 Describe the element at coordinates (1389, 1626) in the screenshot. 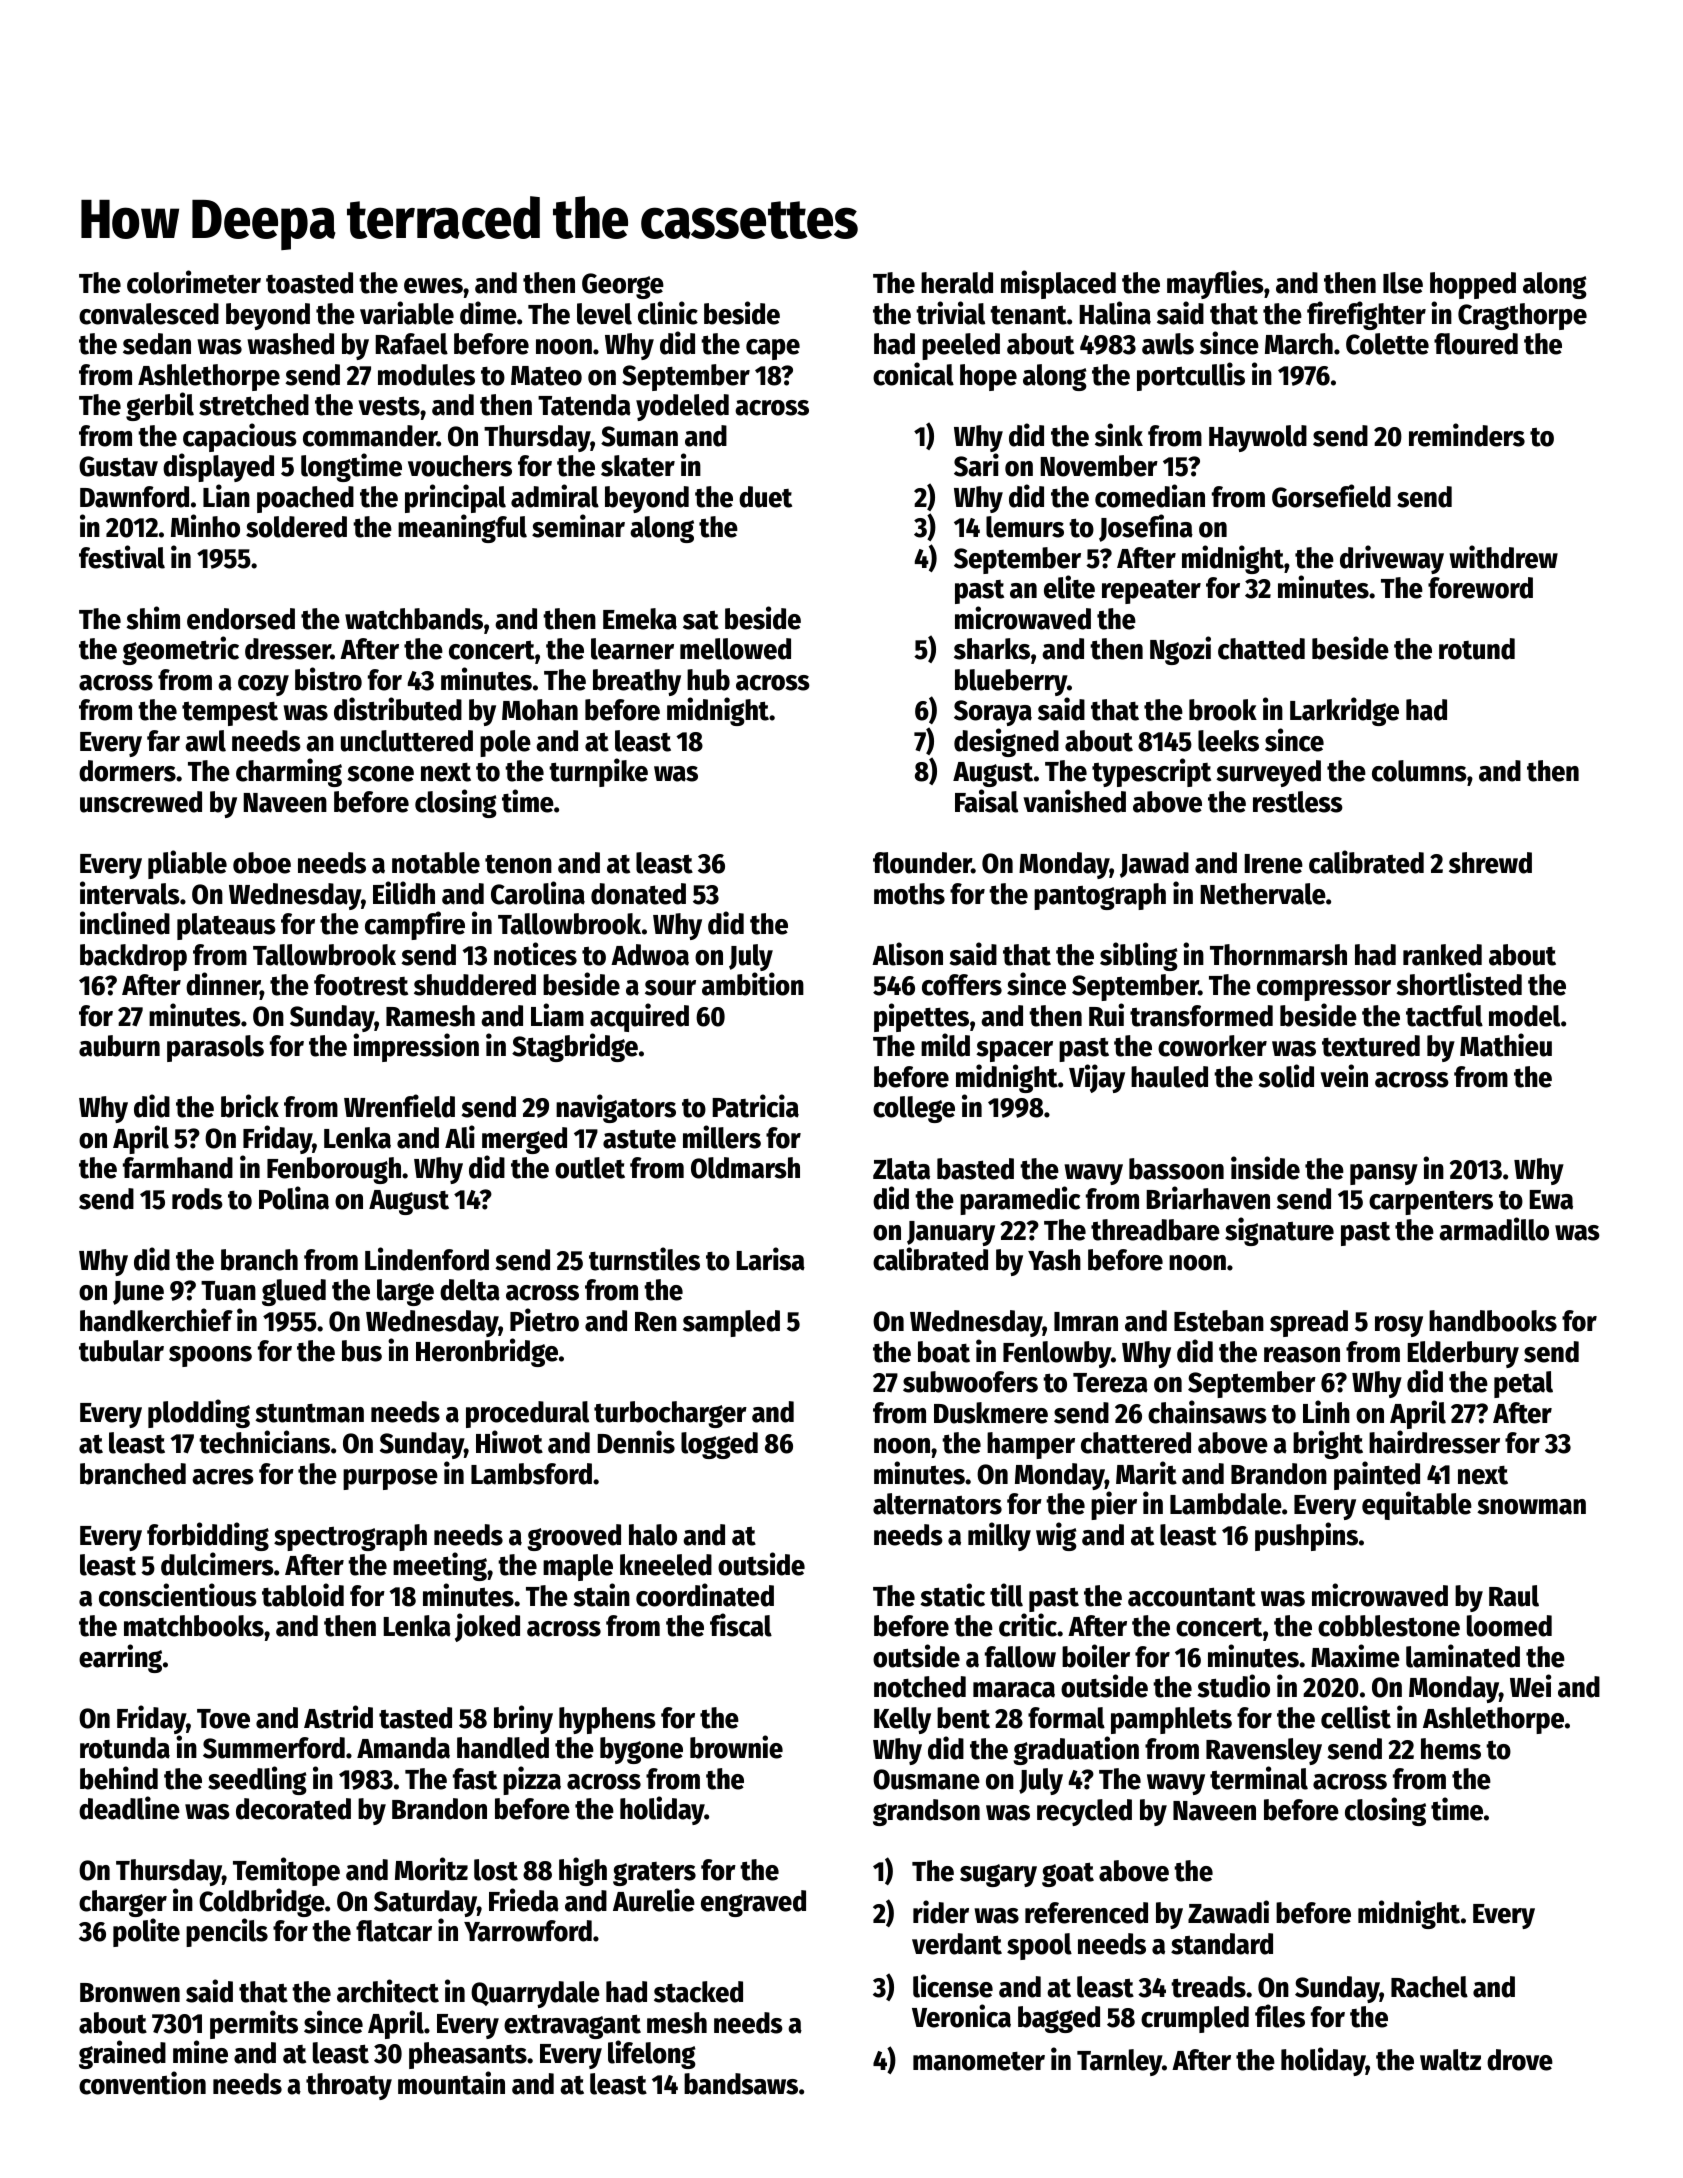

I see `cobblestone` at that location.
